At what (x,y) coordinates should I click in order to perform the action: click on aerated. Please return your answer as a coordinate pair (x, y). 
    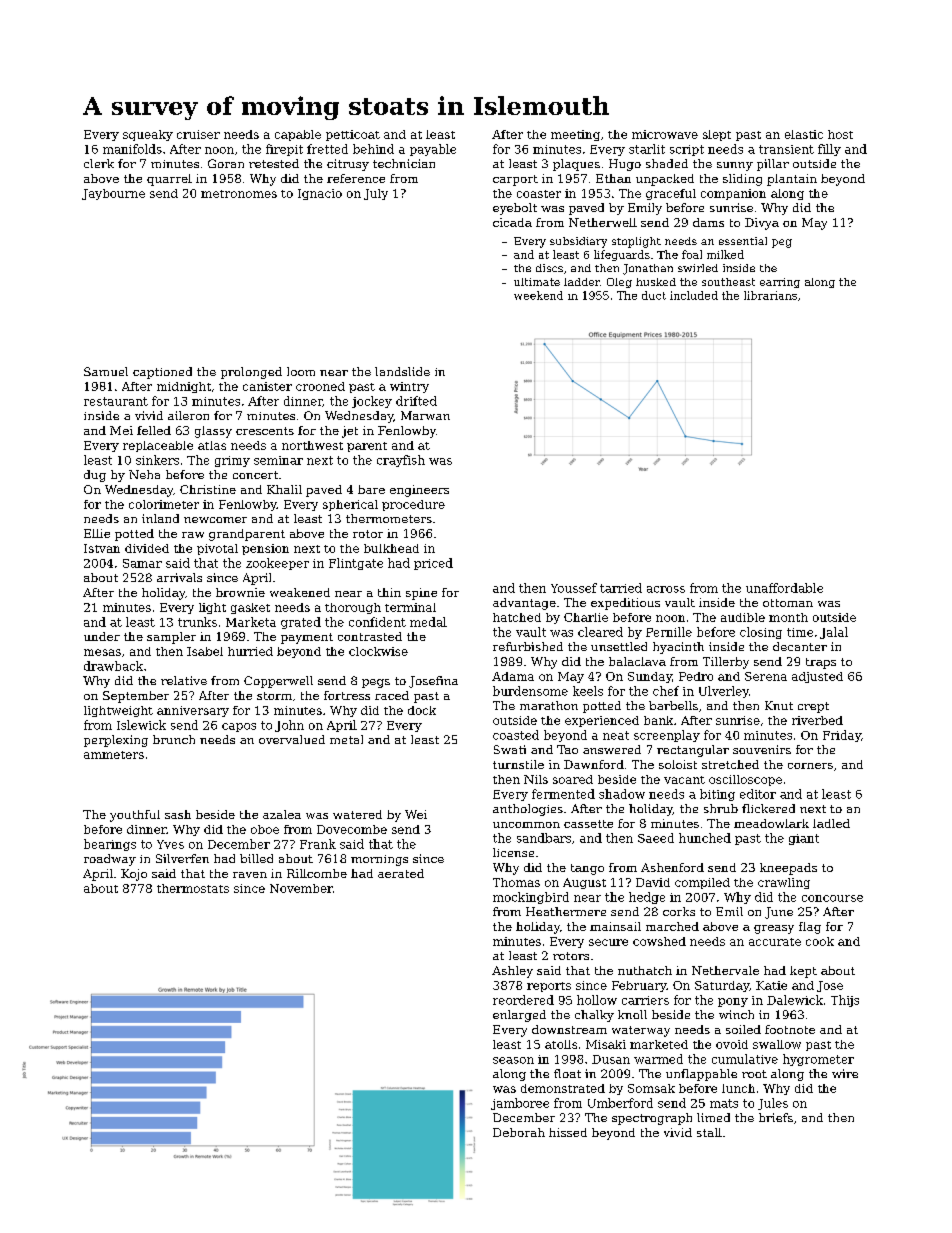
    Looking at the image, I should click on (401, 873).
